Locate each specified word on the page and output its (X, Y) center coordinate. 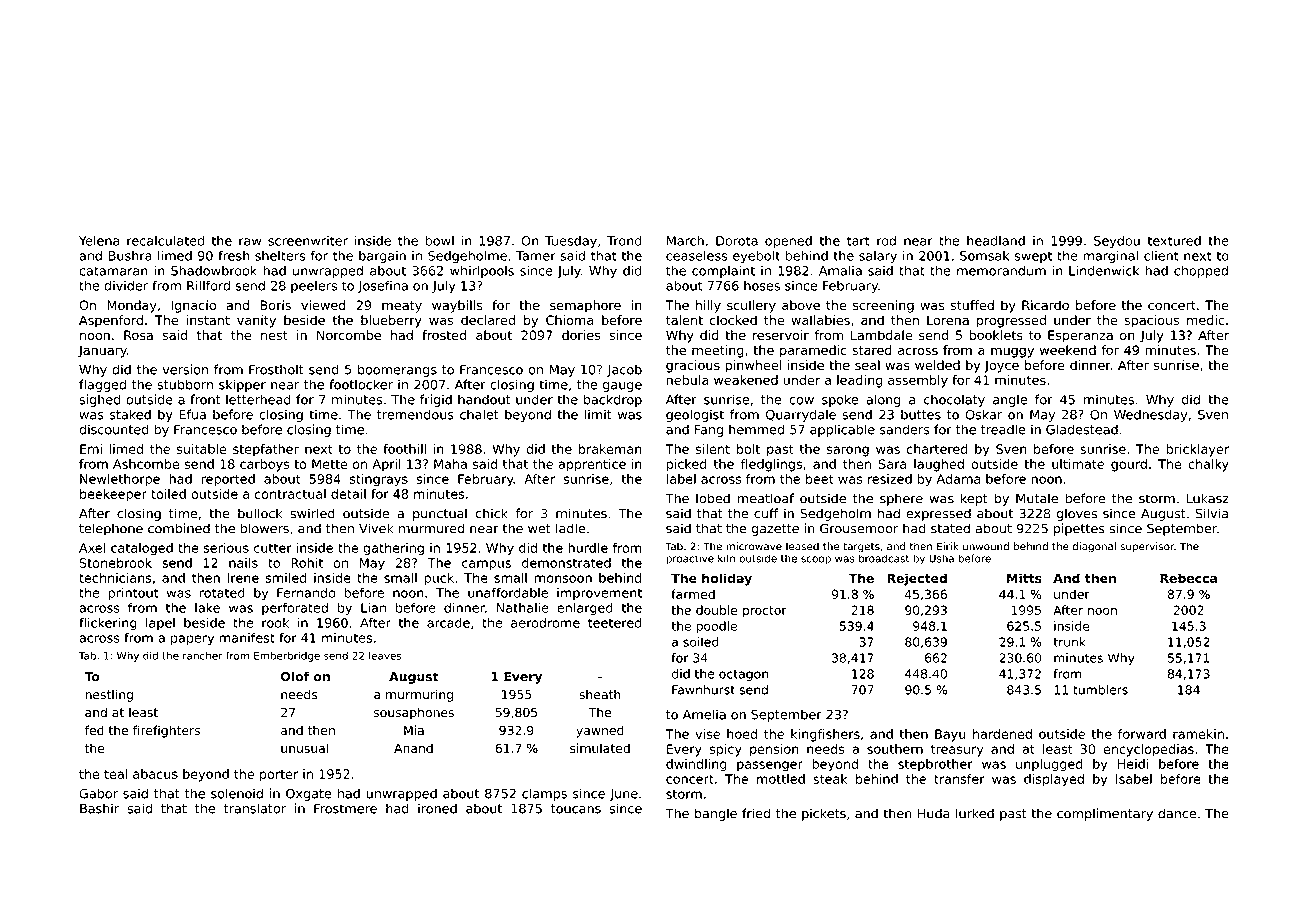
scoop (816, 560)
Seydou (1117, 242)
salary (878, 257)
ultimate (1078, 464)
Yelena (99, 241)
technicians (115, 578)
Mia (414, 730)
